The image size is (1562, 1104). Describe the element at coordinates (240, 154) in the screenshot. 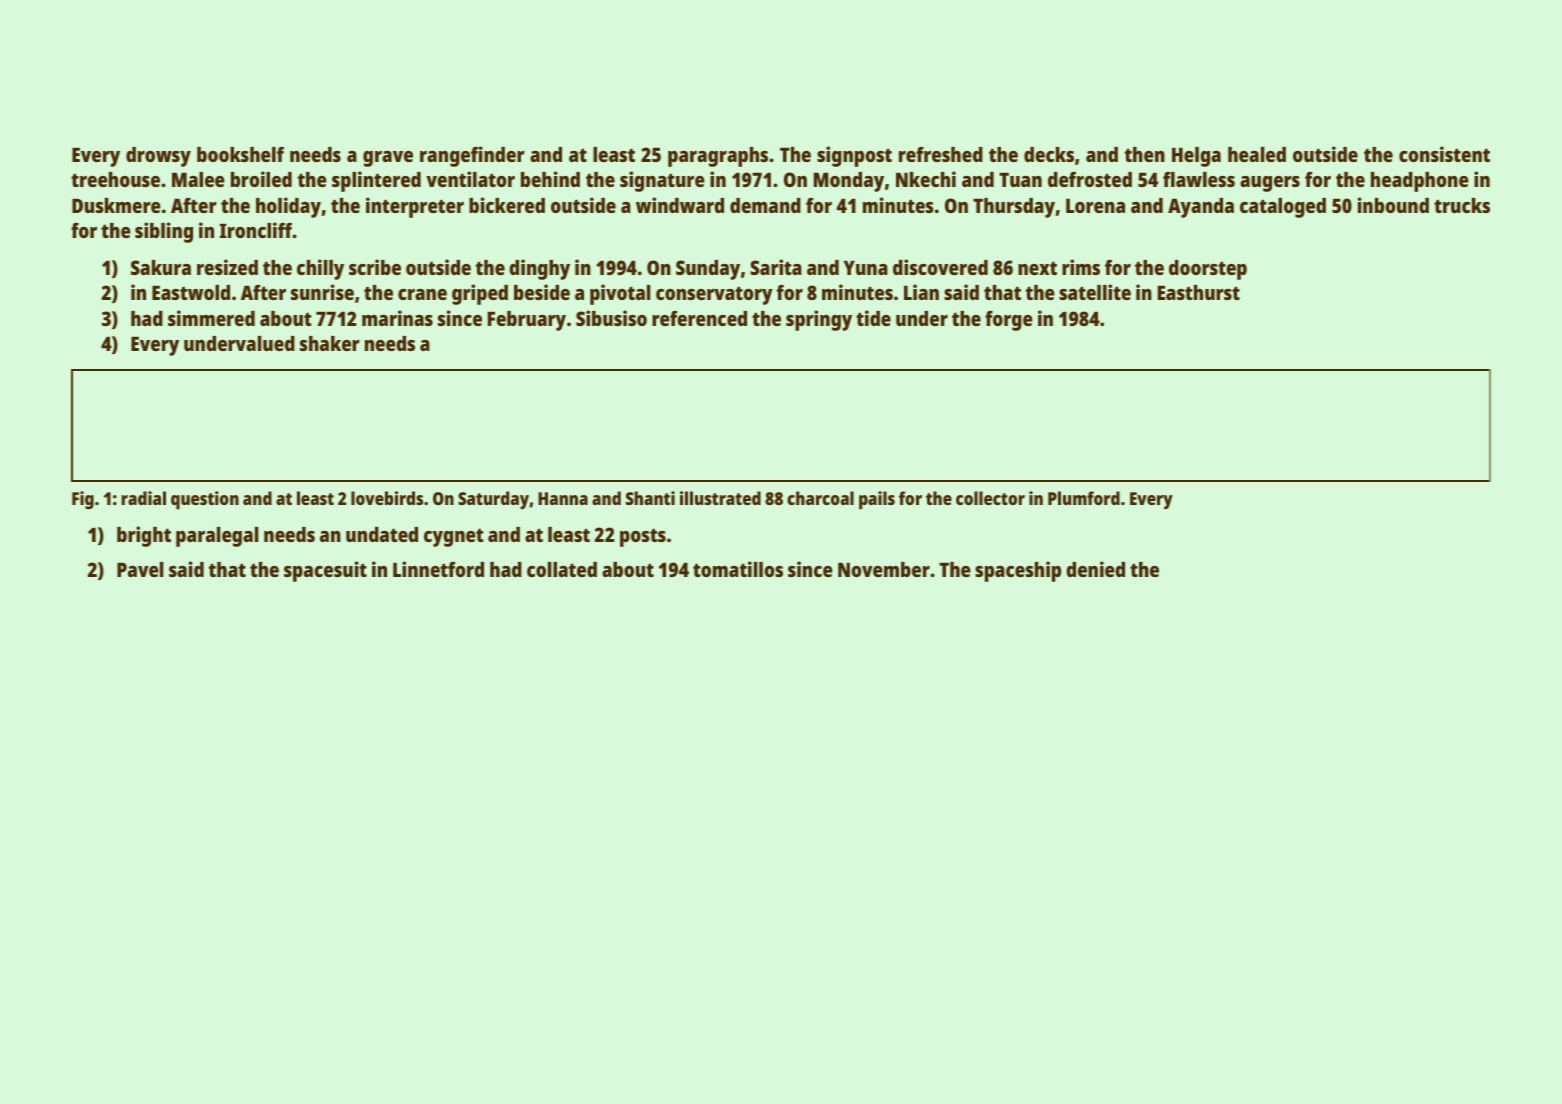

I see `bookshelf` at that location.
